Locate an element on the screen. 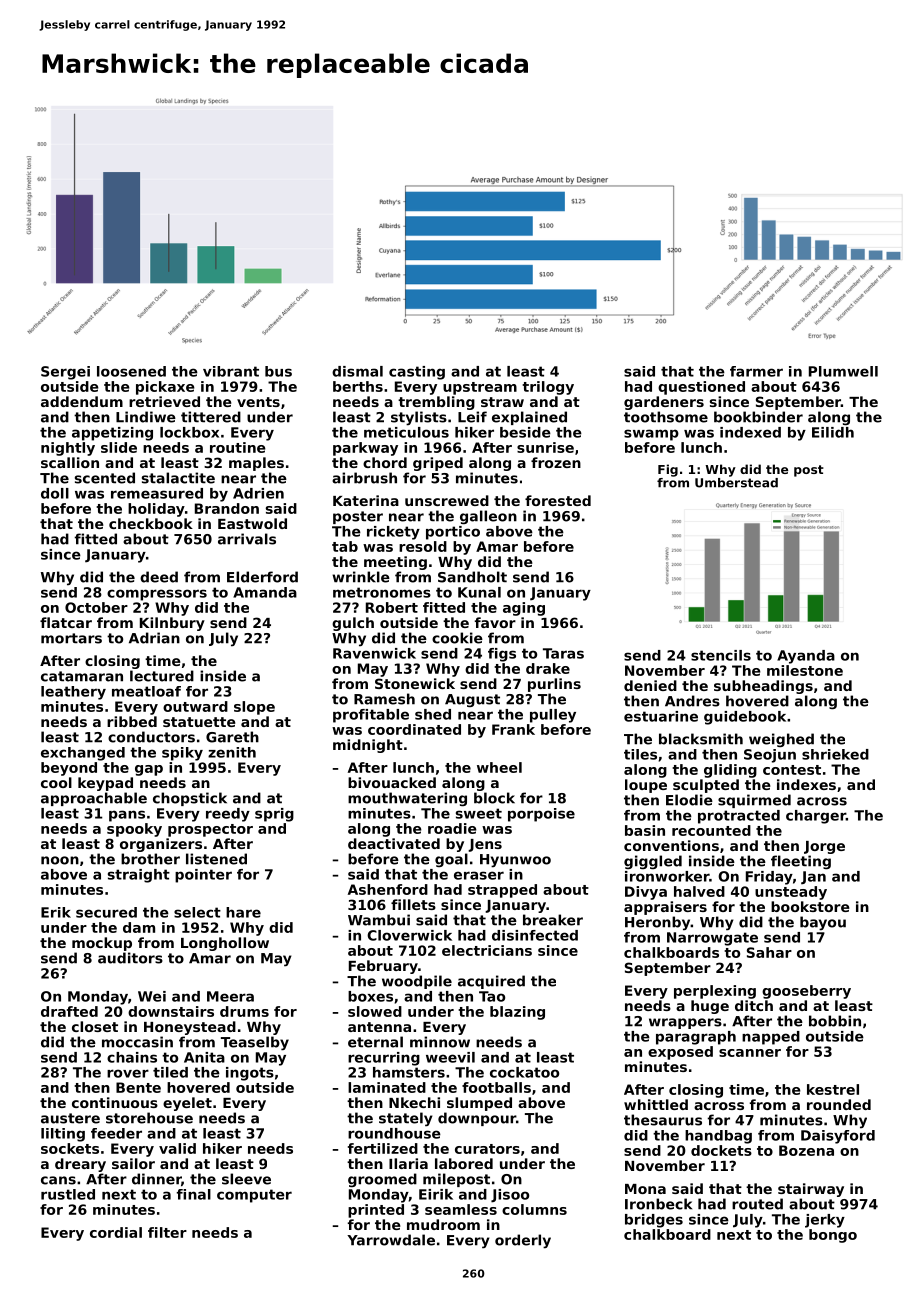  Eilidh is located at coordinates (833, 432).
